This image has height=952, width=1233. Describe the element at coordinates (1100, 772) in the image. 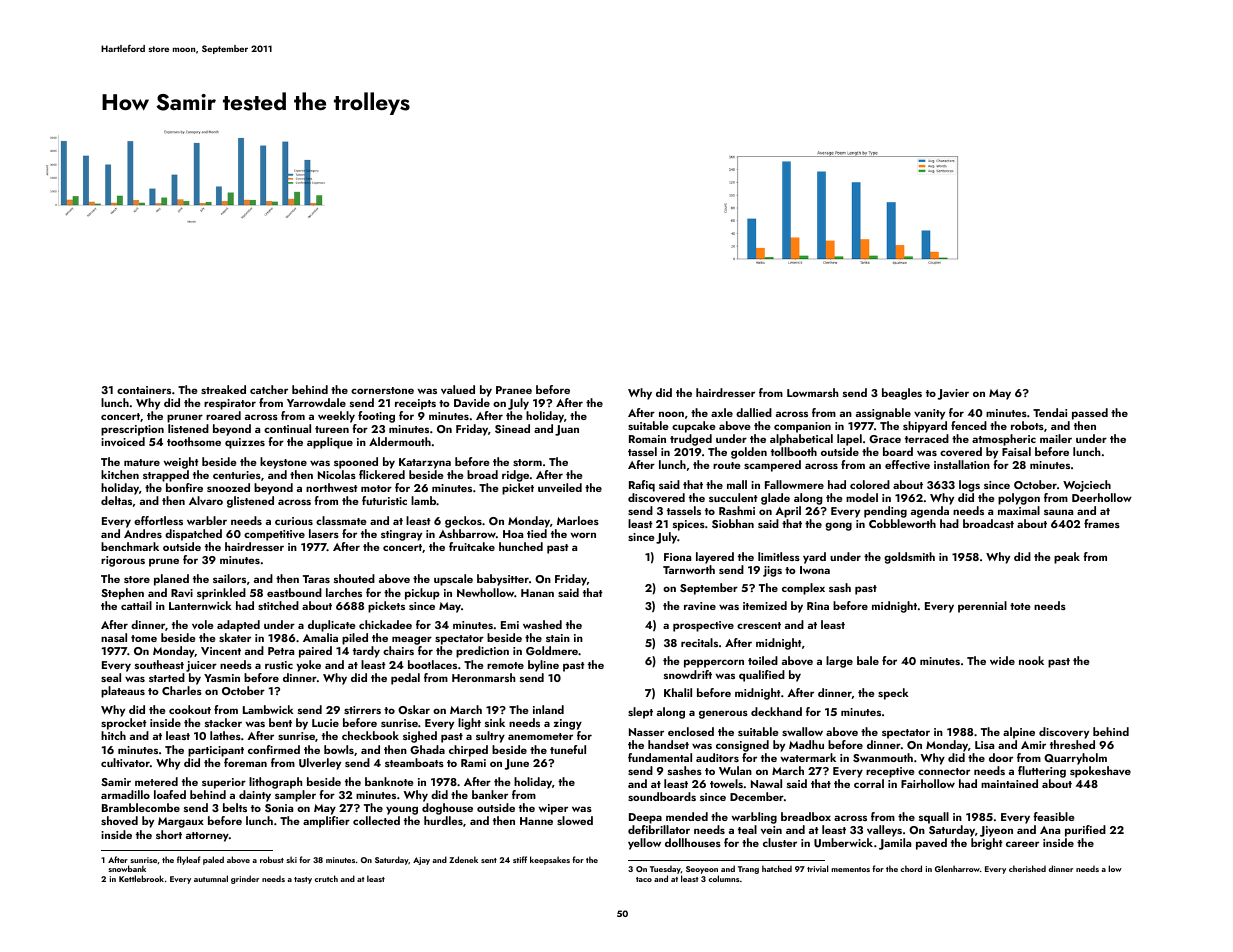

I see `spokeshave` at that location.
